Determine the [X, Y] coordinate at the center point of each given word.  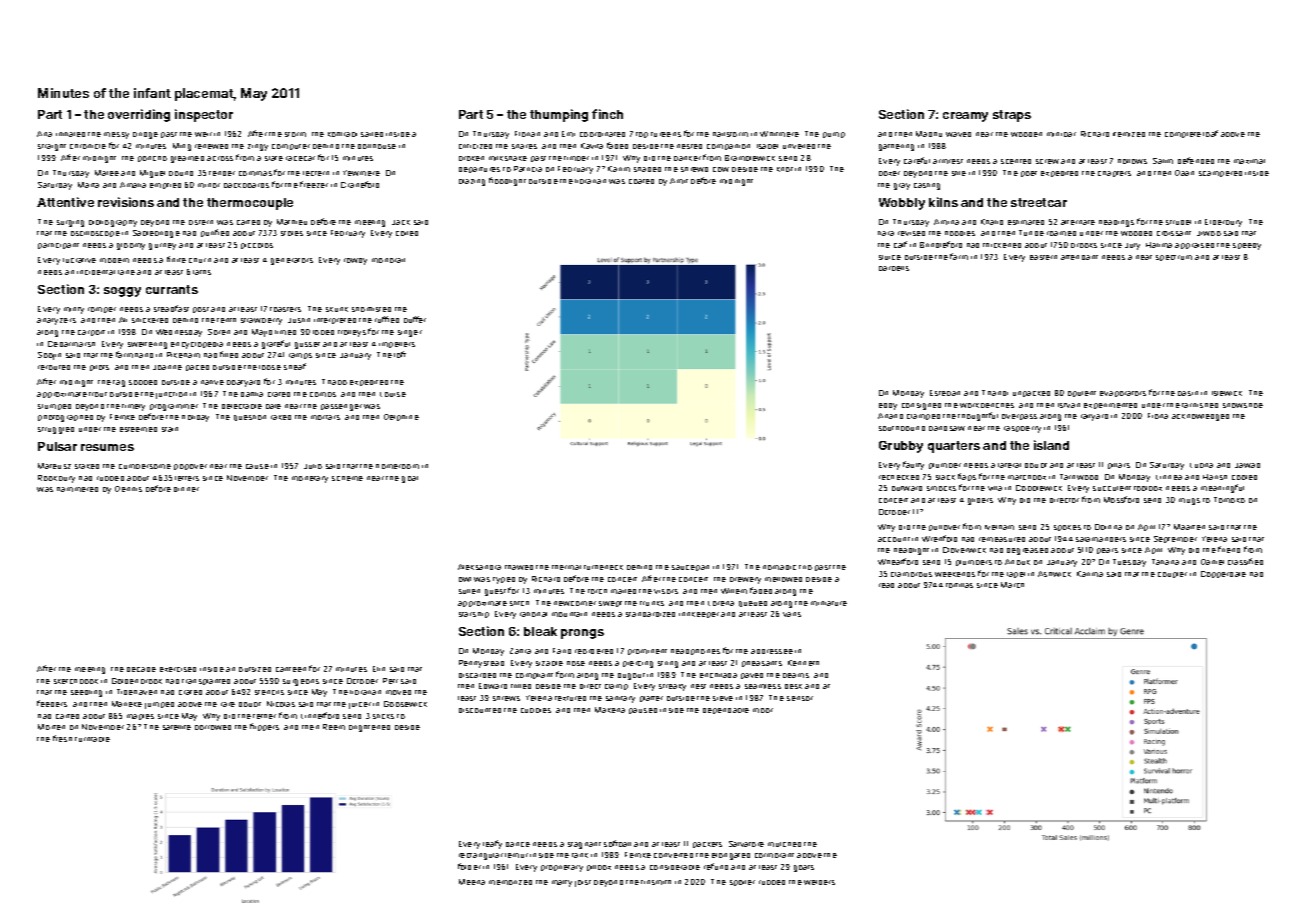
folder [469, 866]
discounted [480, 710]
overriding [139, 115]
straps [1012, 116]
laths [202, 272]
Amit [679, 181]
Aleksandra [479, 567]
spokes [1067, 528]
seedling [86, 693]
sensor [800, 698]
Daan [1184, 173]
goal [410, 479]
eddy [888, 406]
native [212, 382]
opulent [1082, 394]
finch [607, 114]
